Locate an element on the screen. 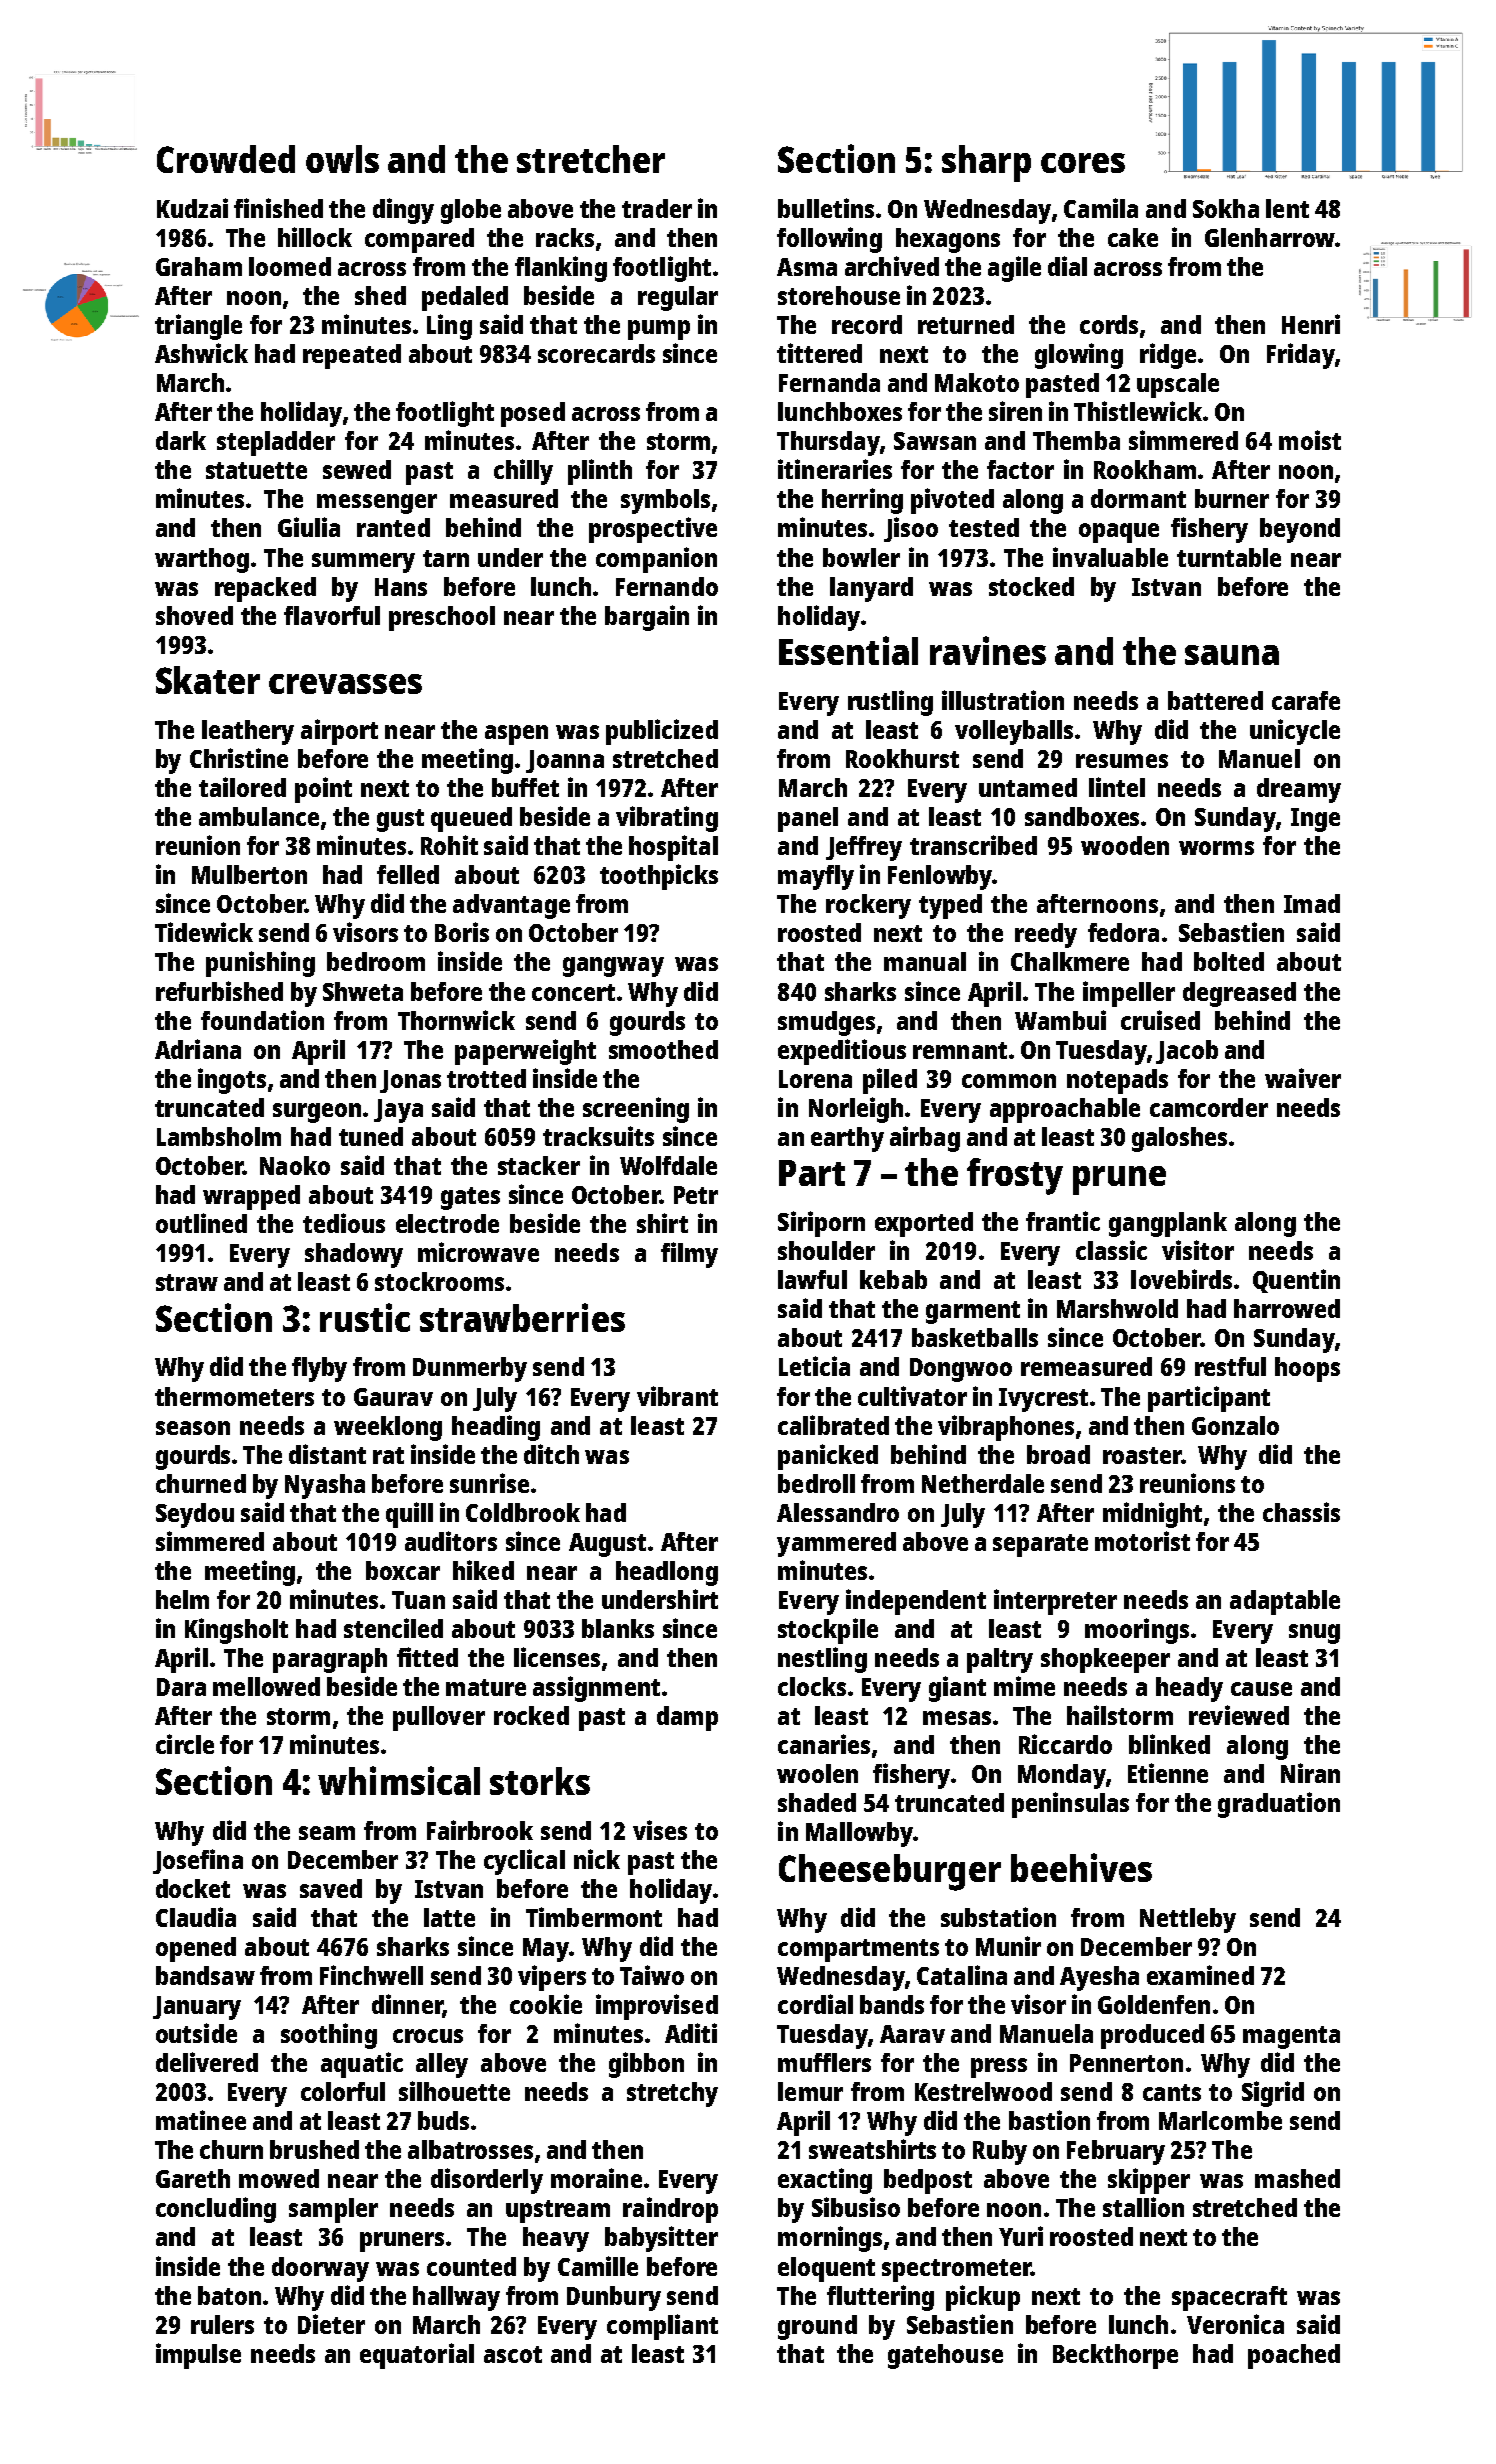  Lorena is located at coordinates (815, 1079).
